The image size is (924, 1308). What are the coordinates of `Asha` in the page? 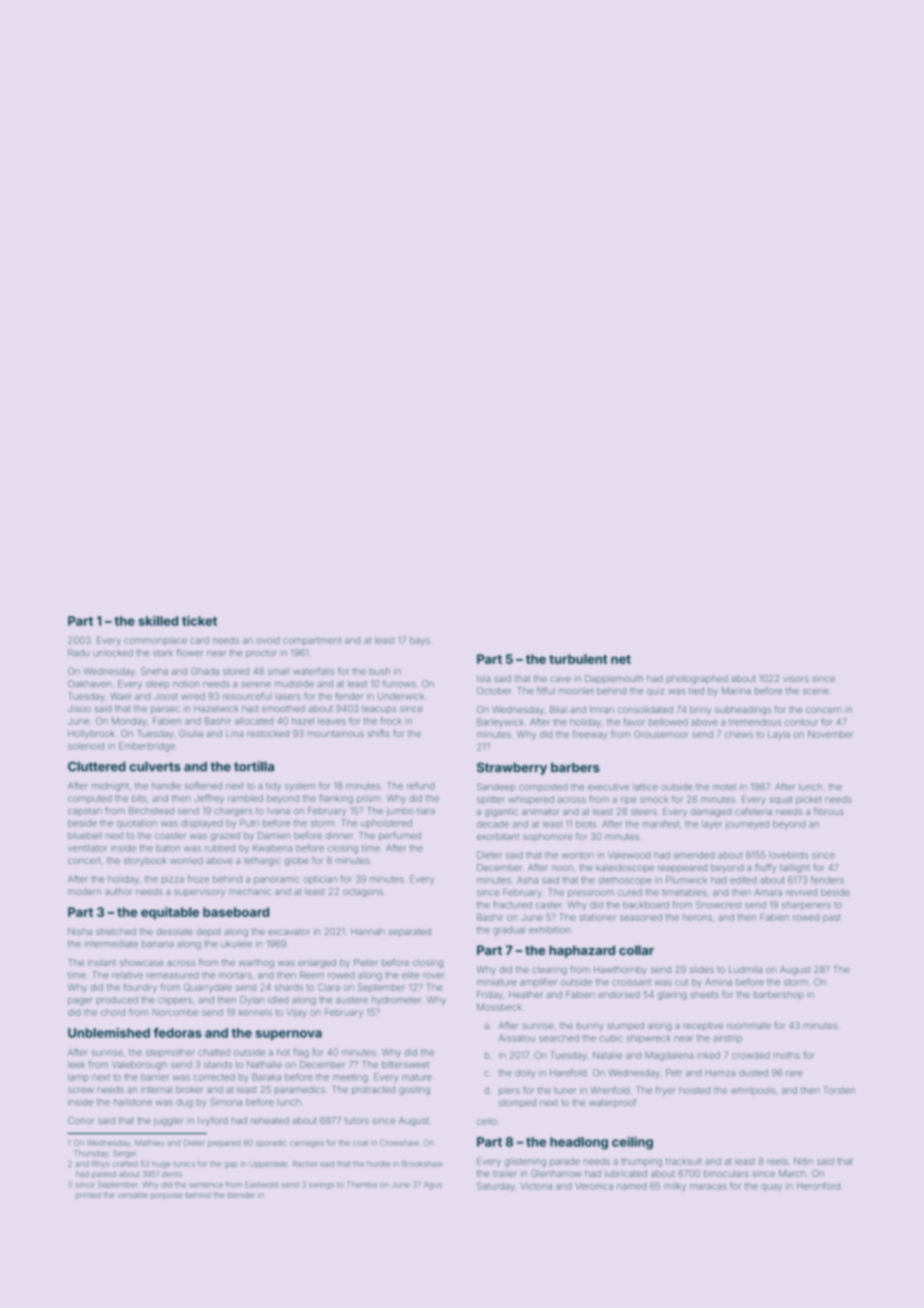 It's located at (527, 880).
